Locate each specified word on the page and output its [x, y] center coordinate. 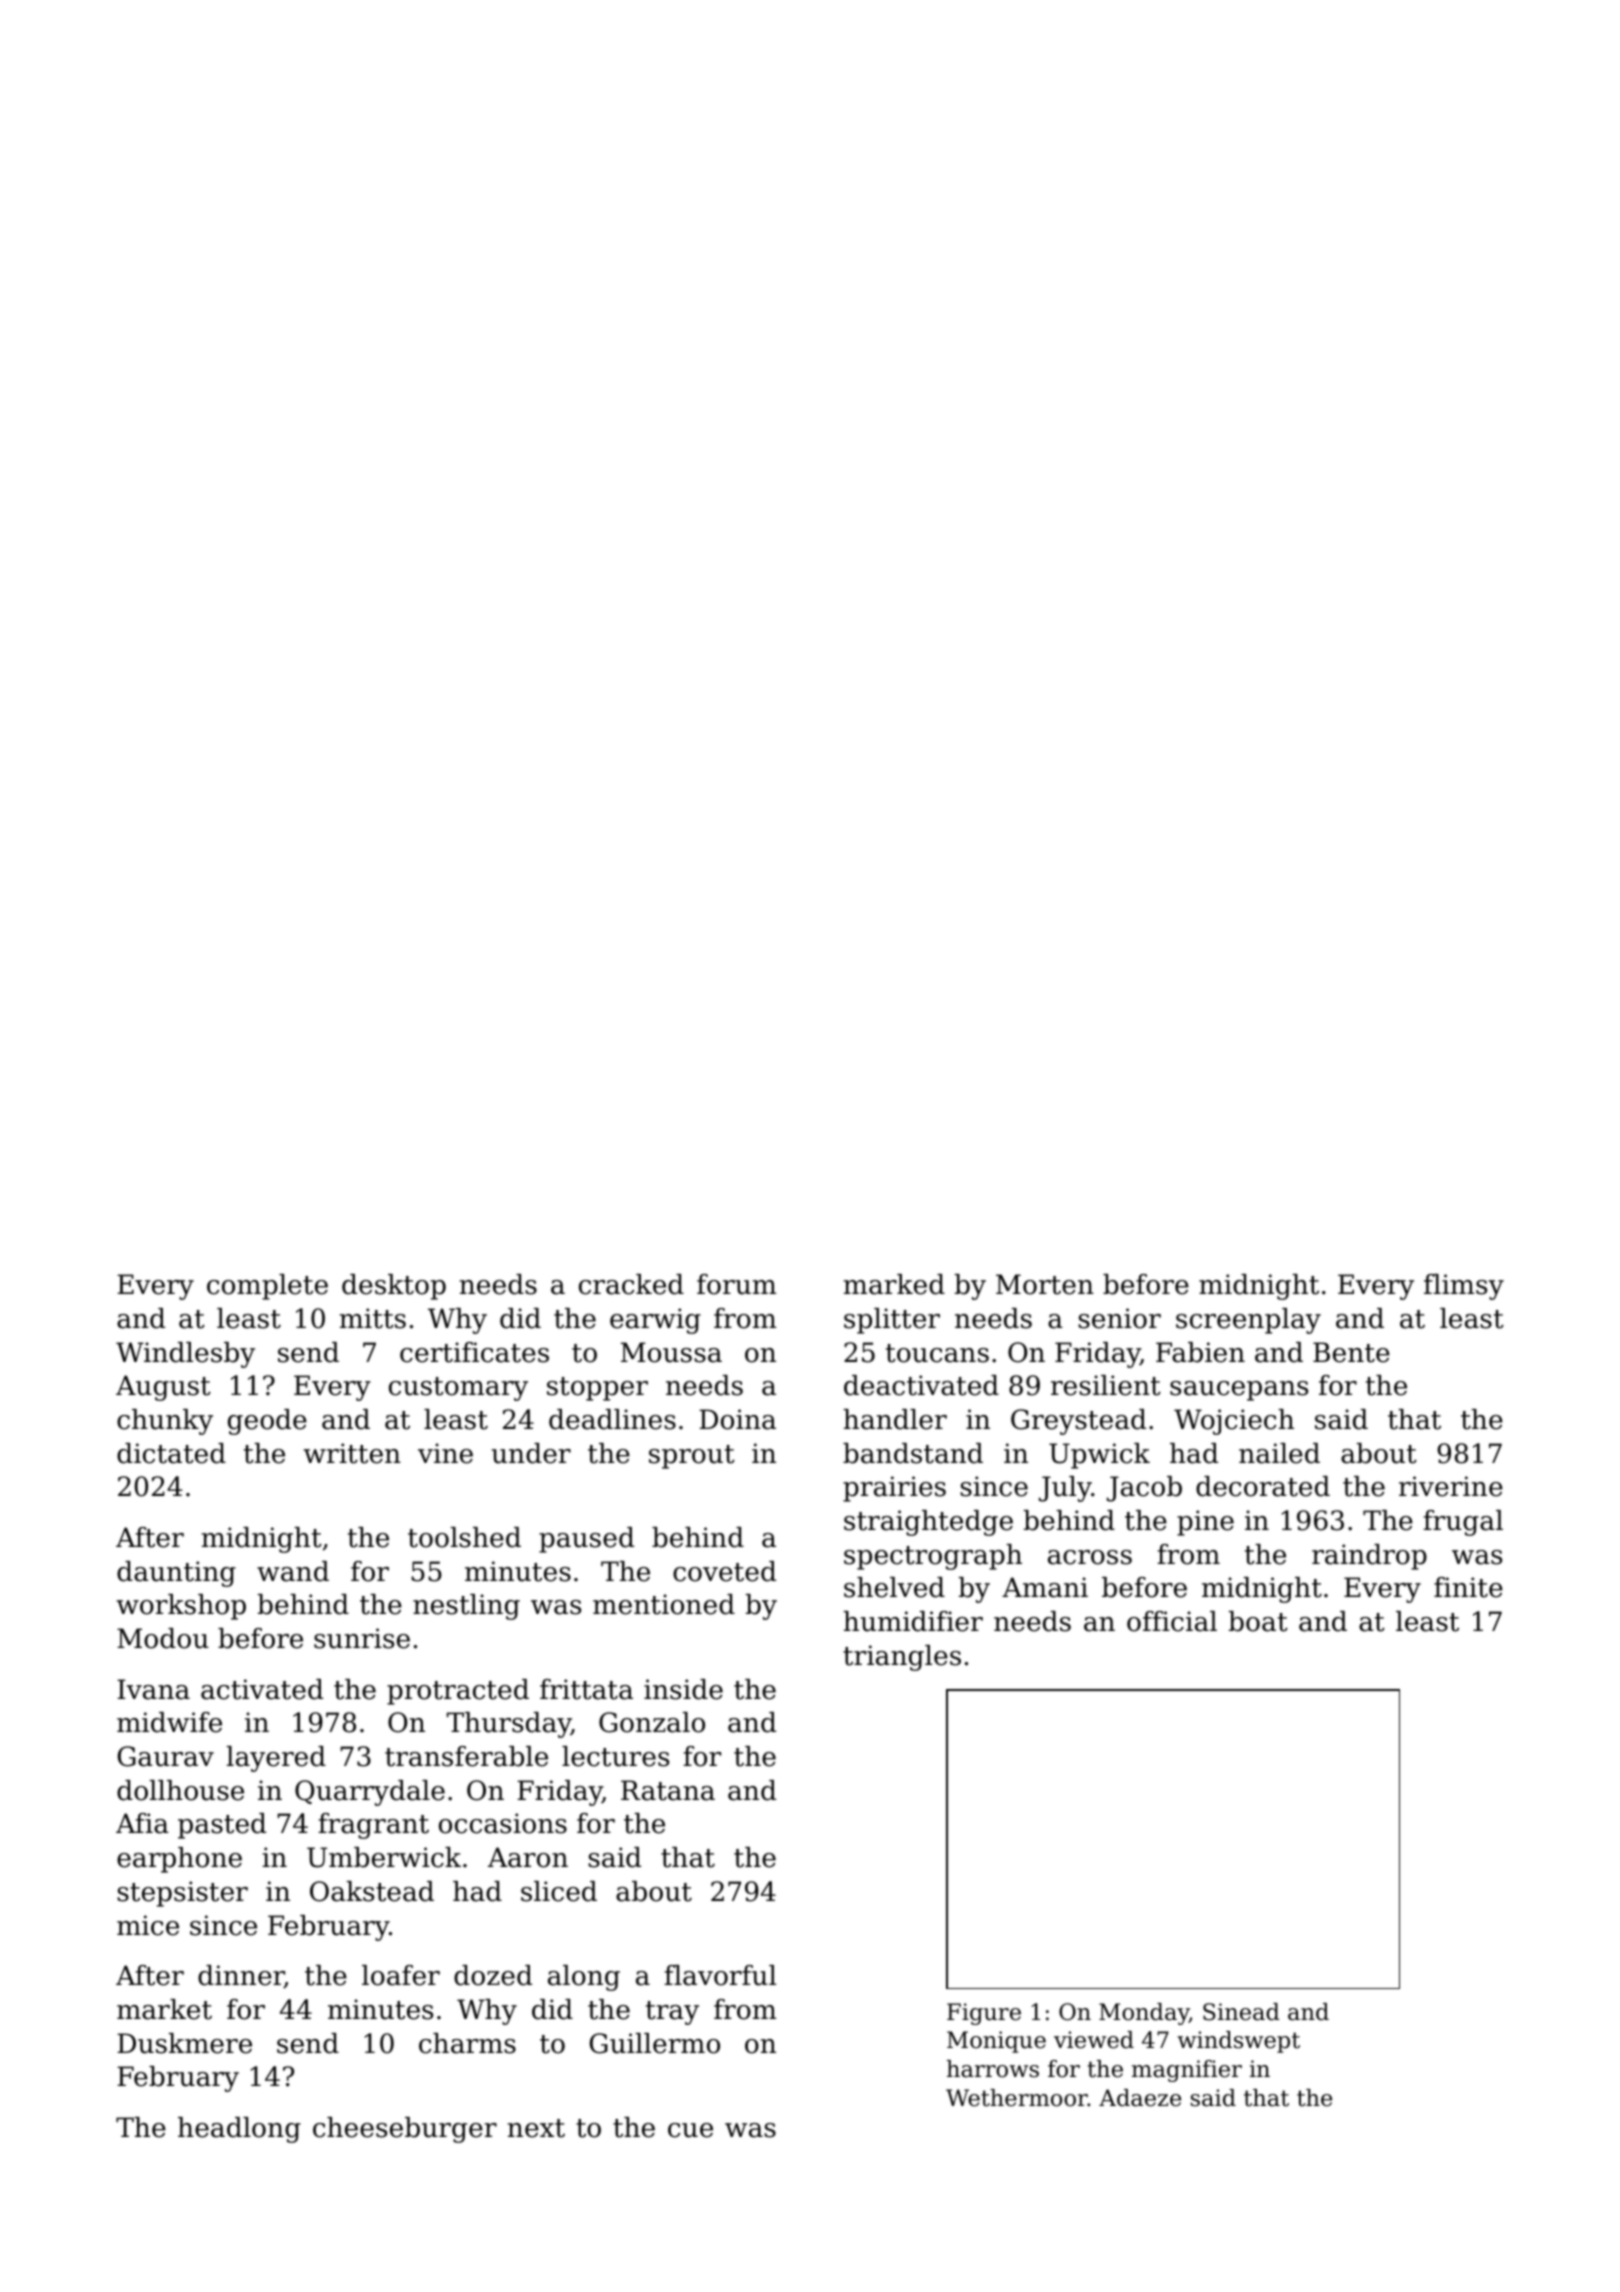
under [531, 1453]
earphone [179, 1860]
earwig [655, 1321]
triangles [902, 1658]
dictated [171, 1453]
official [1172, 1621]
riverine [1451, 1486]
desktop [394, 1287]
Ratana [668, 1790]
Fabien [1200, 1352]
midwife [169, 1722]
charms [467, 2043]
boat [1258, 1621]
